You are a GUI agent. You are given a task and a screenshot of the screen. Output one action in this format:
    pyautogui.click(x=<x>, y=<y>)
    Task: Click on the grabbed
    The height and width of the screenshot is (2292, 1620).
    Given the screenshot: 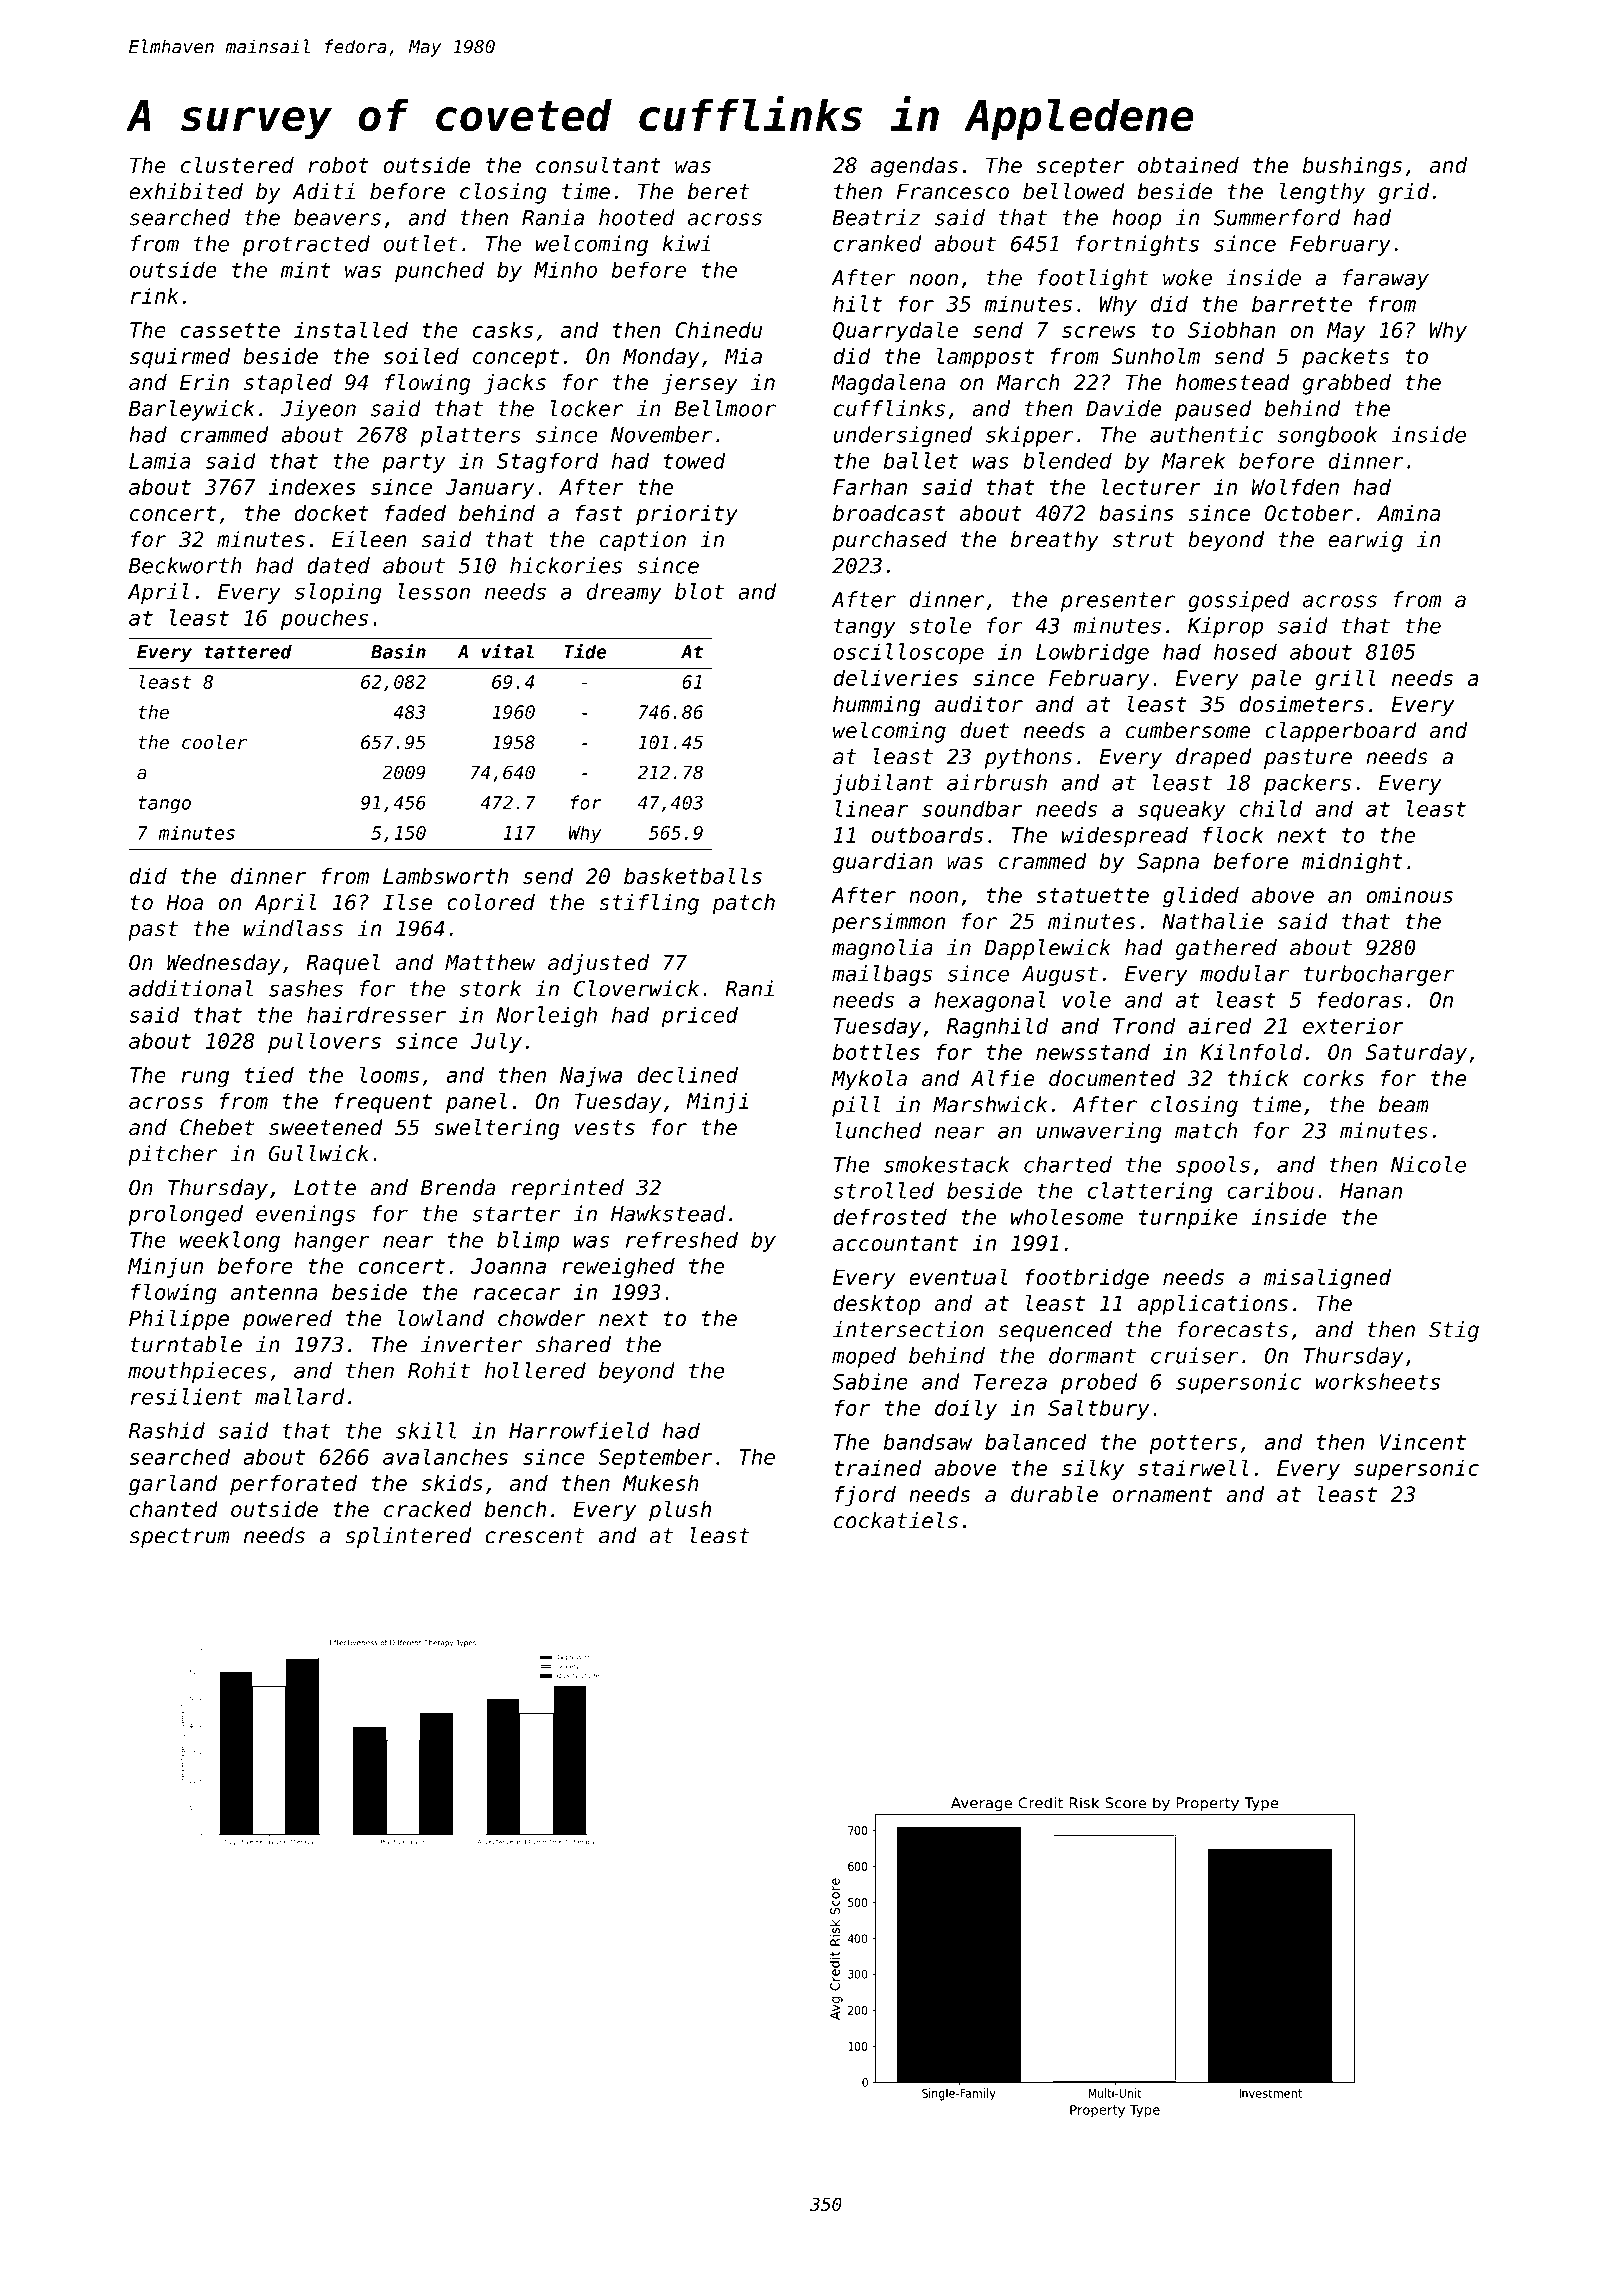 What is the action you would take?
    pyautogui.click(x=1347, y=384)
